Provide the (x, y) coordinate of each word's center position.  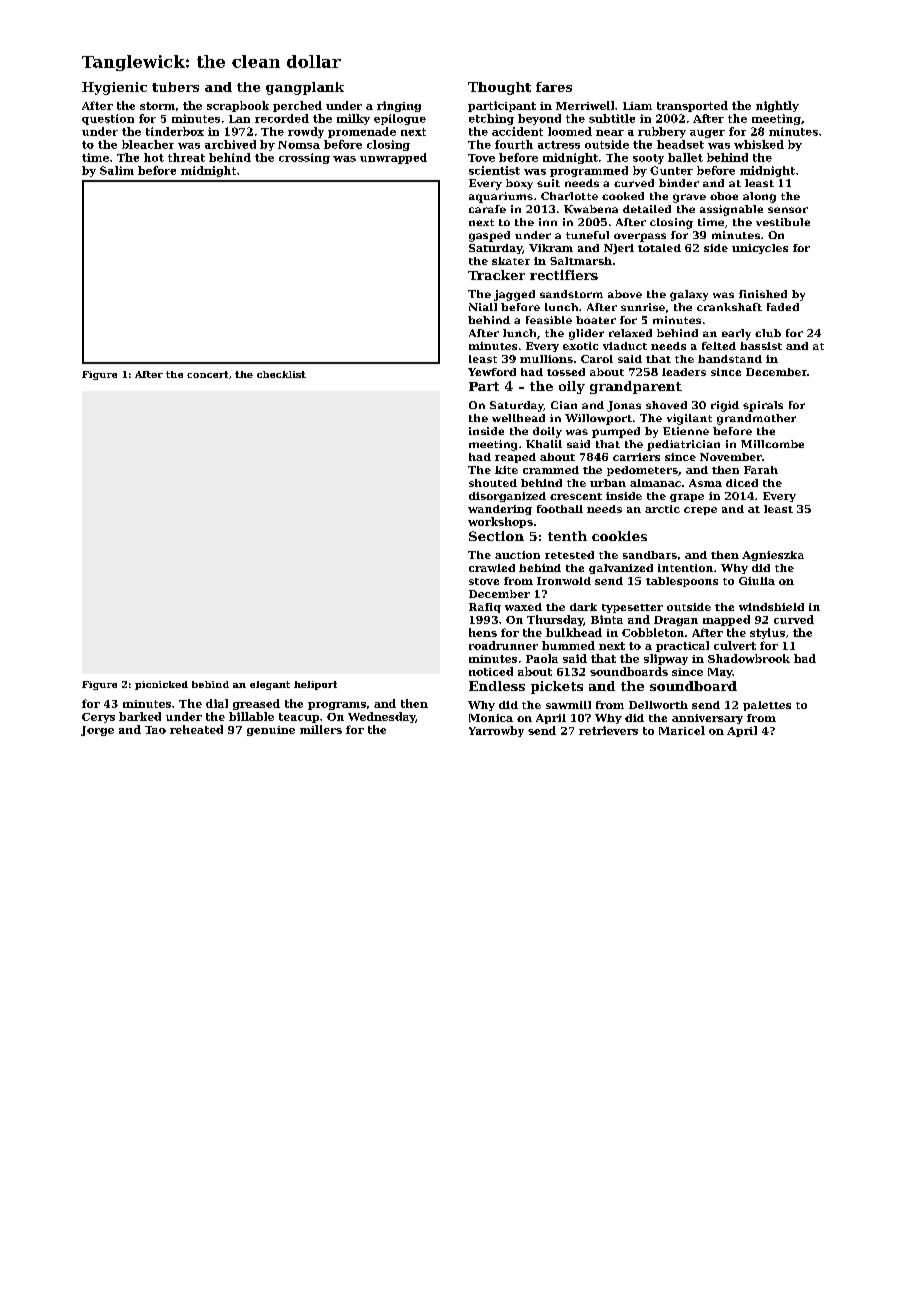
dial (217, 703)
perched (297, 106)
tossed (566, 372)
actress (559, 145)
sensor (788, 210)
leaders (684, 372)
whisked (759, 144)
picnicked (161, 685)
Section (496, 536)
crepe (700, 511)
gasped (489, 236)
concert (207, 374)
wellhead (518, 418)
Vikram (551, 248)
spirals (763, 406)
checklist (281, 374)
